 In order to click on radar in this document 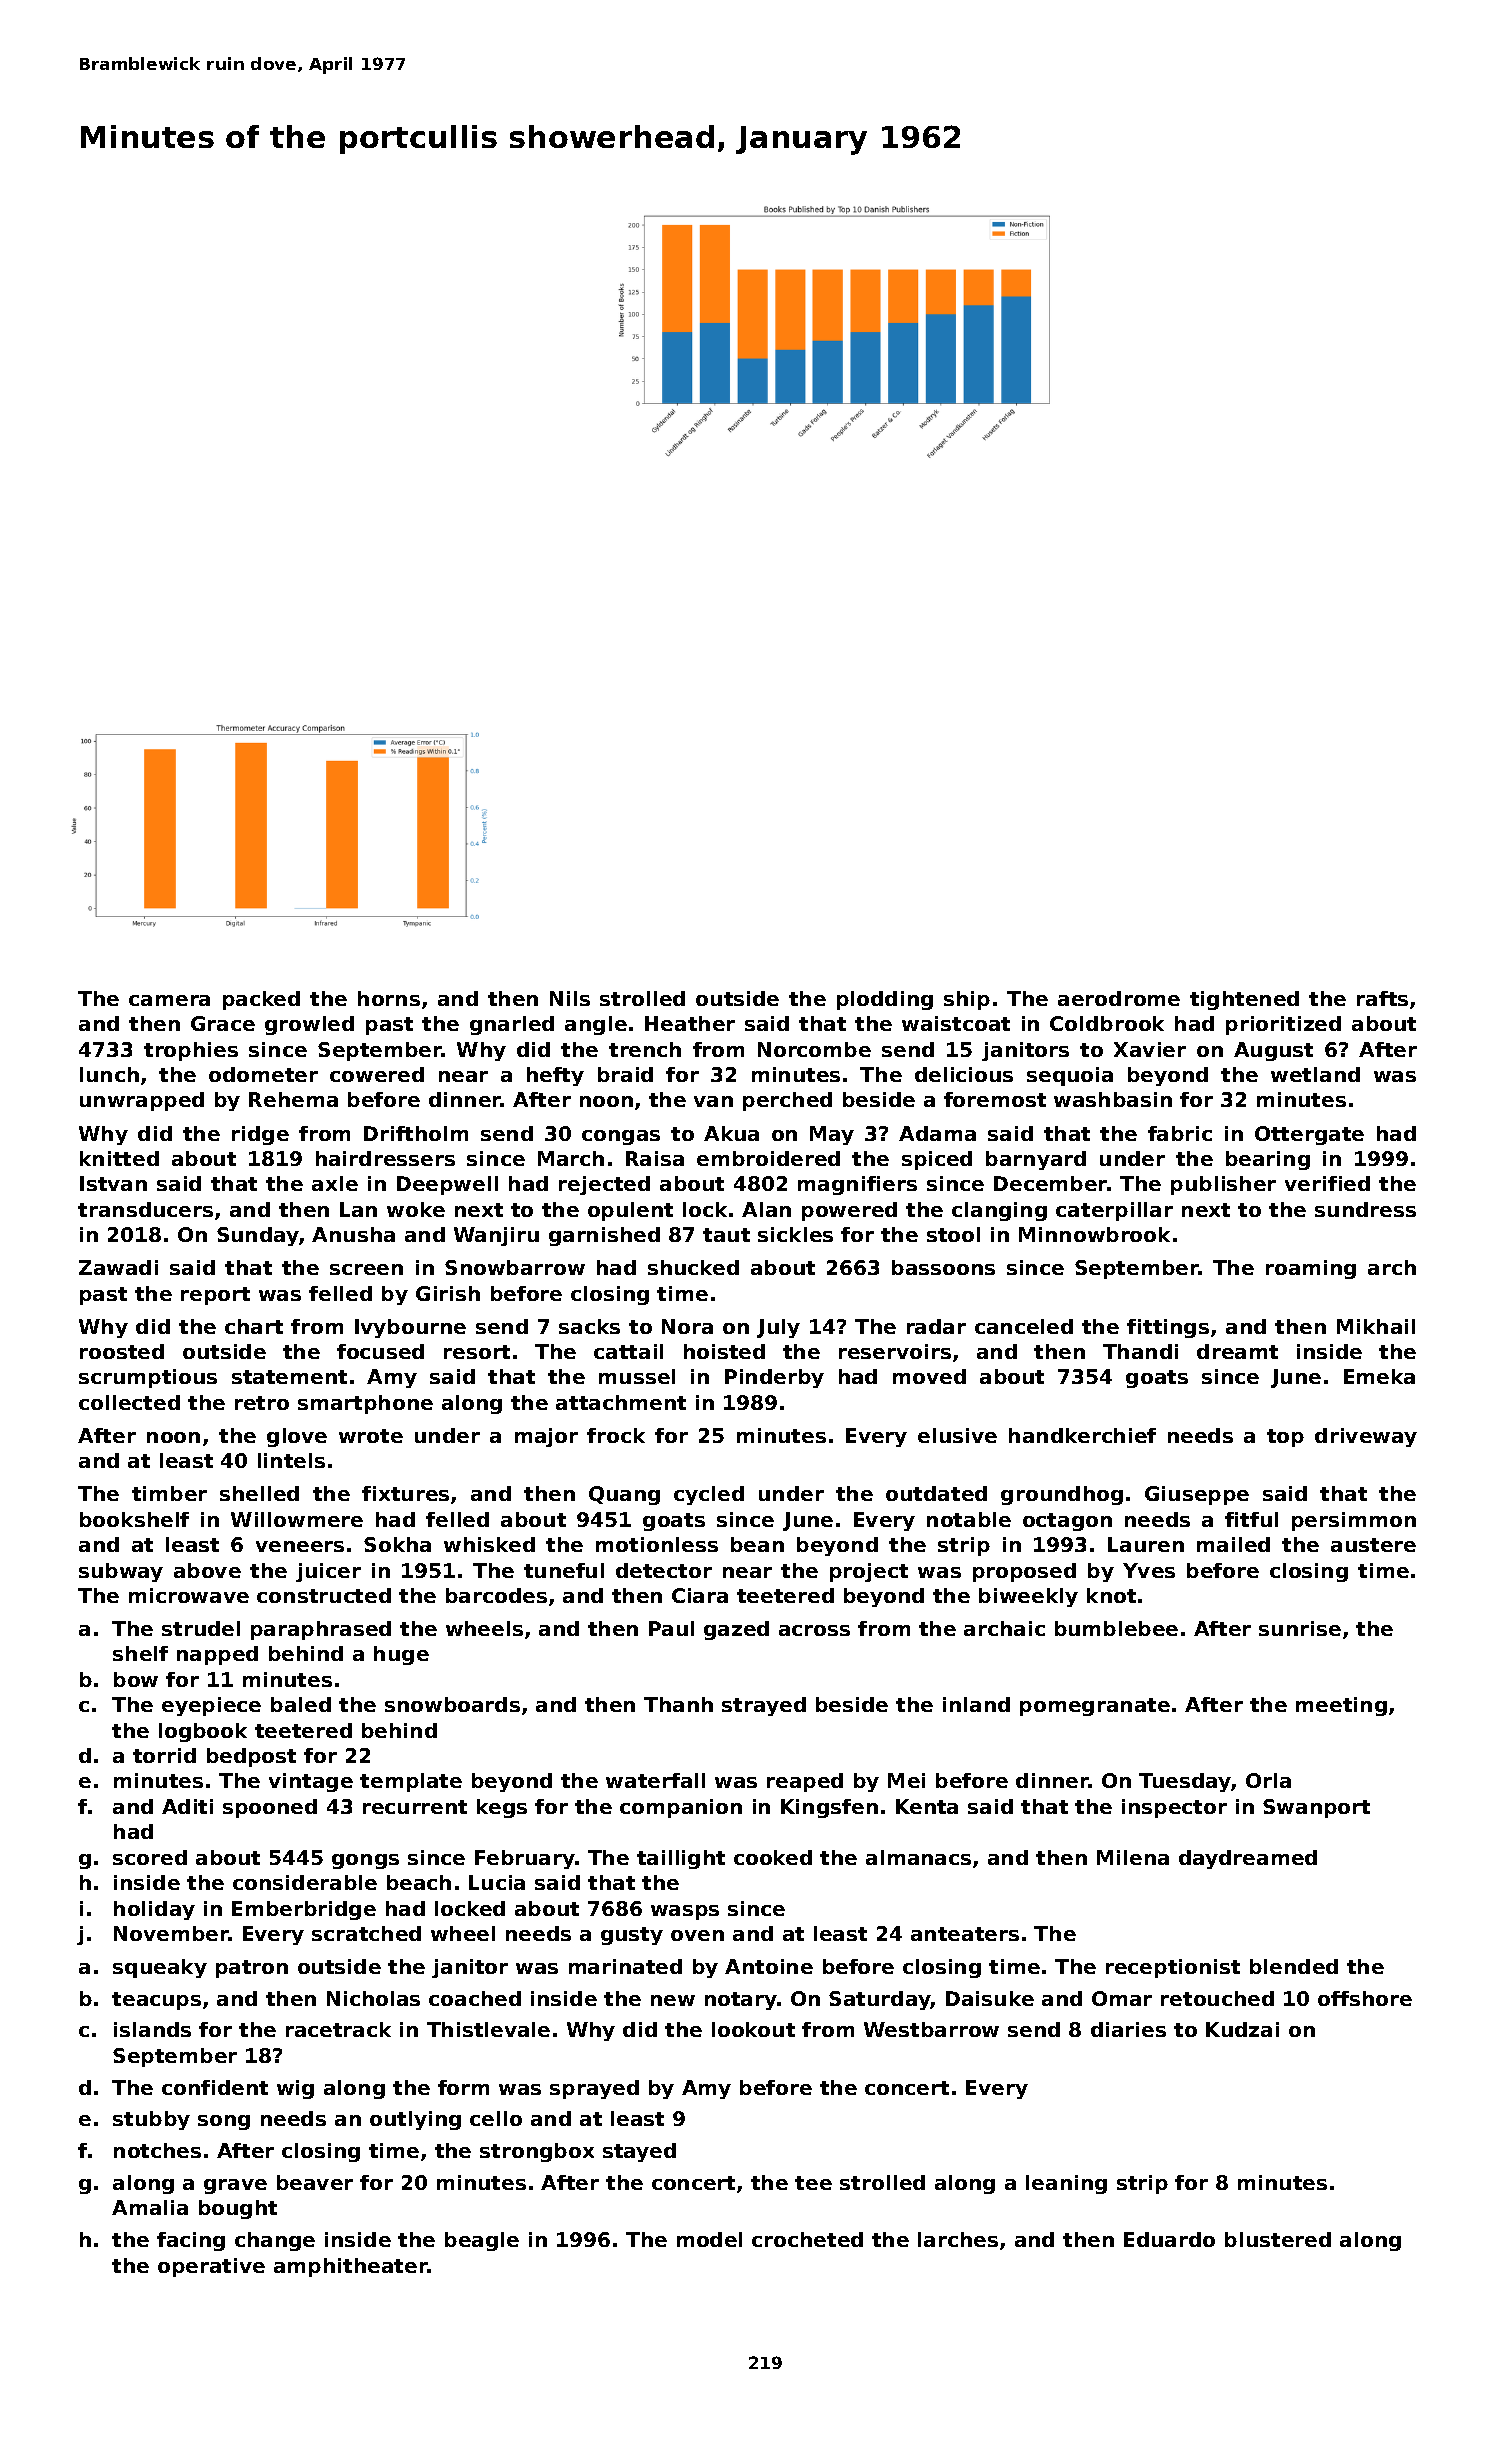, I will do `click(936, 1326)`.
